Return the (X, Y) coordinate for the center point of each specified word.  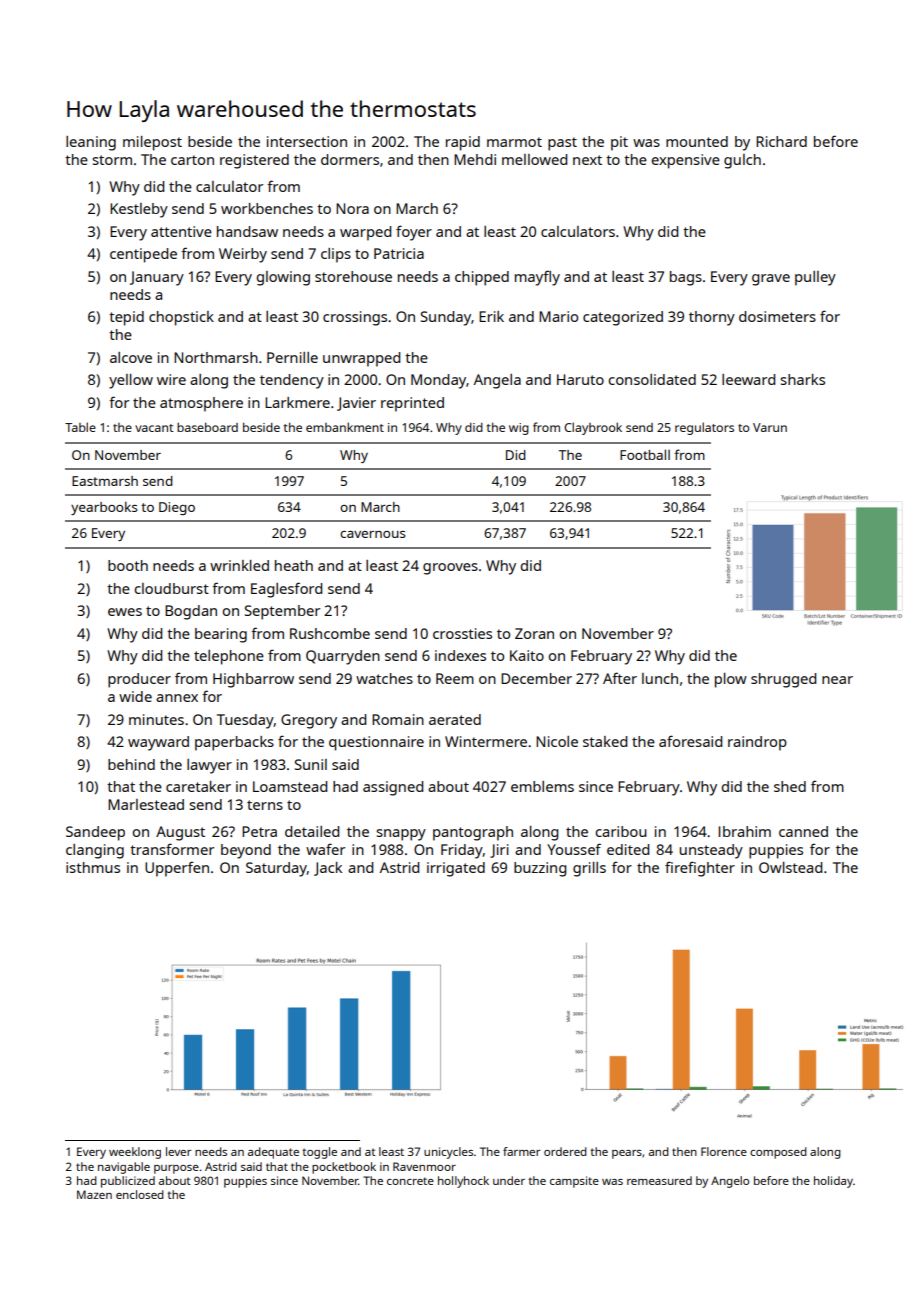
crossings (355, 318)
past (562, 144)
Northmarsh (216, 357)
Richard (781, 141)
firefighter (700, 869)
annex (177, 698)
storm (112, 160)
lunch (660, 678)
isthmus (93, 867)
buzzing (540, 869)
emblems (542, 786)
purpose (176, 1169)
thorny (712, 318)
